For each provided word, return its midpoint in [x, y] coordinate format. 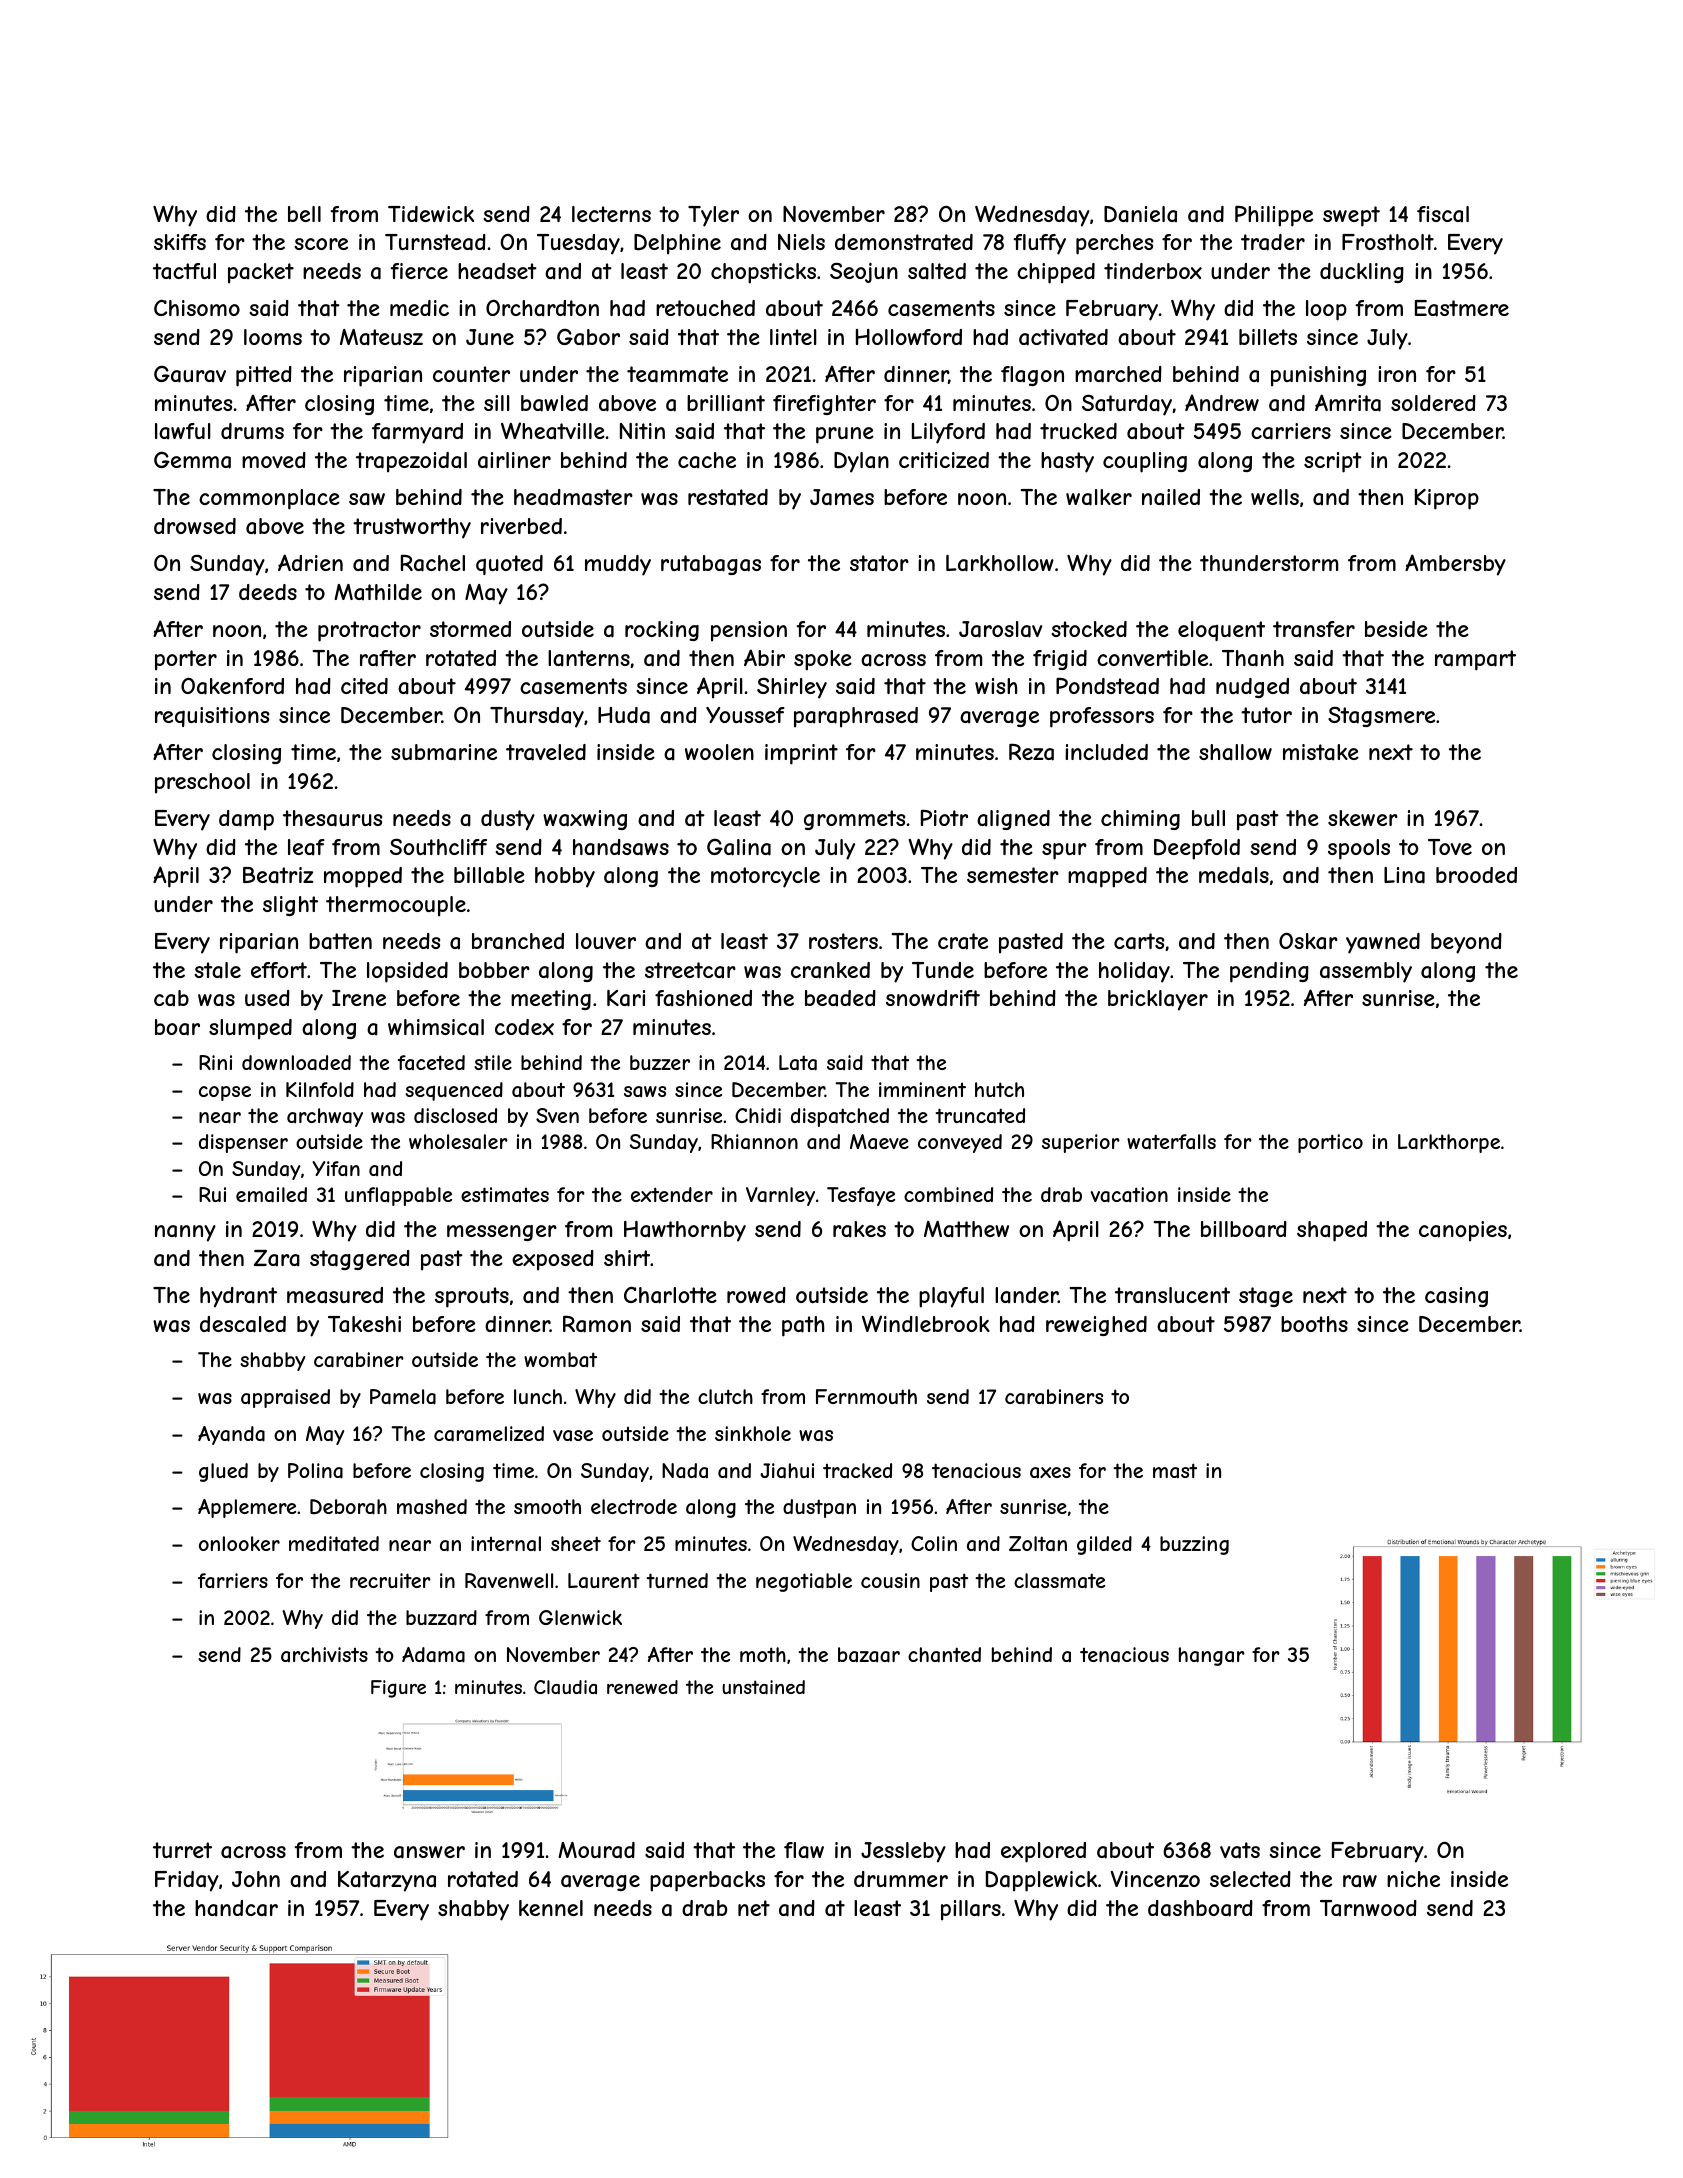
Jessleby [903, 1852]
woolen [719, 752]
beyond [1466, 943]
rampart [1475, 660]
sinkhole [753, 1433]
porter [186, 660]
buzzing [1194, 1545]
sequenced [454, 1091]
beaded [840, 998]
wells [1275, 497]
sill [497, 403]
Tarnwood [1368, 1908]
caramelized [489, 1434]
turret [182, 1850]
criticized [944, 460]
